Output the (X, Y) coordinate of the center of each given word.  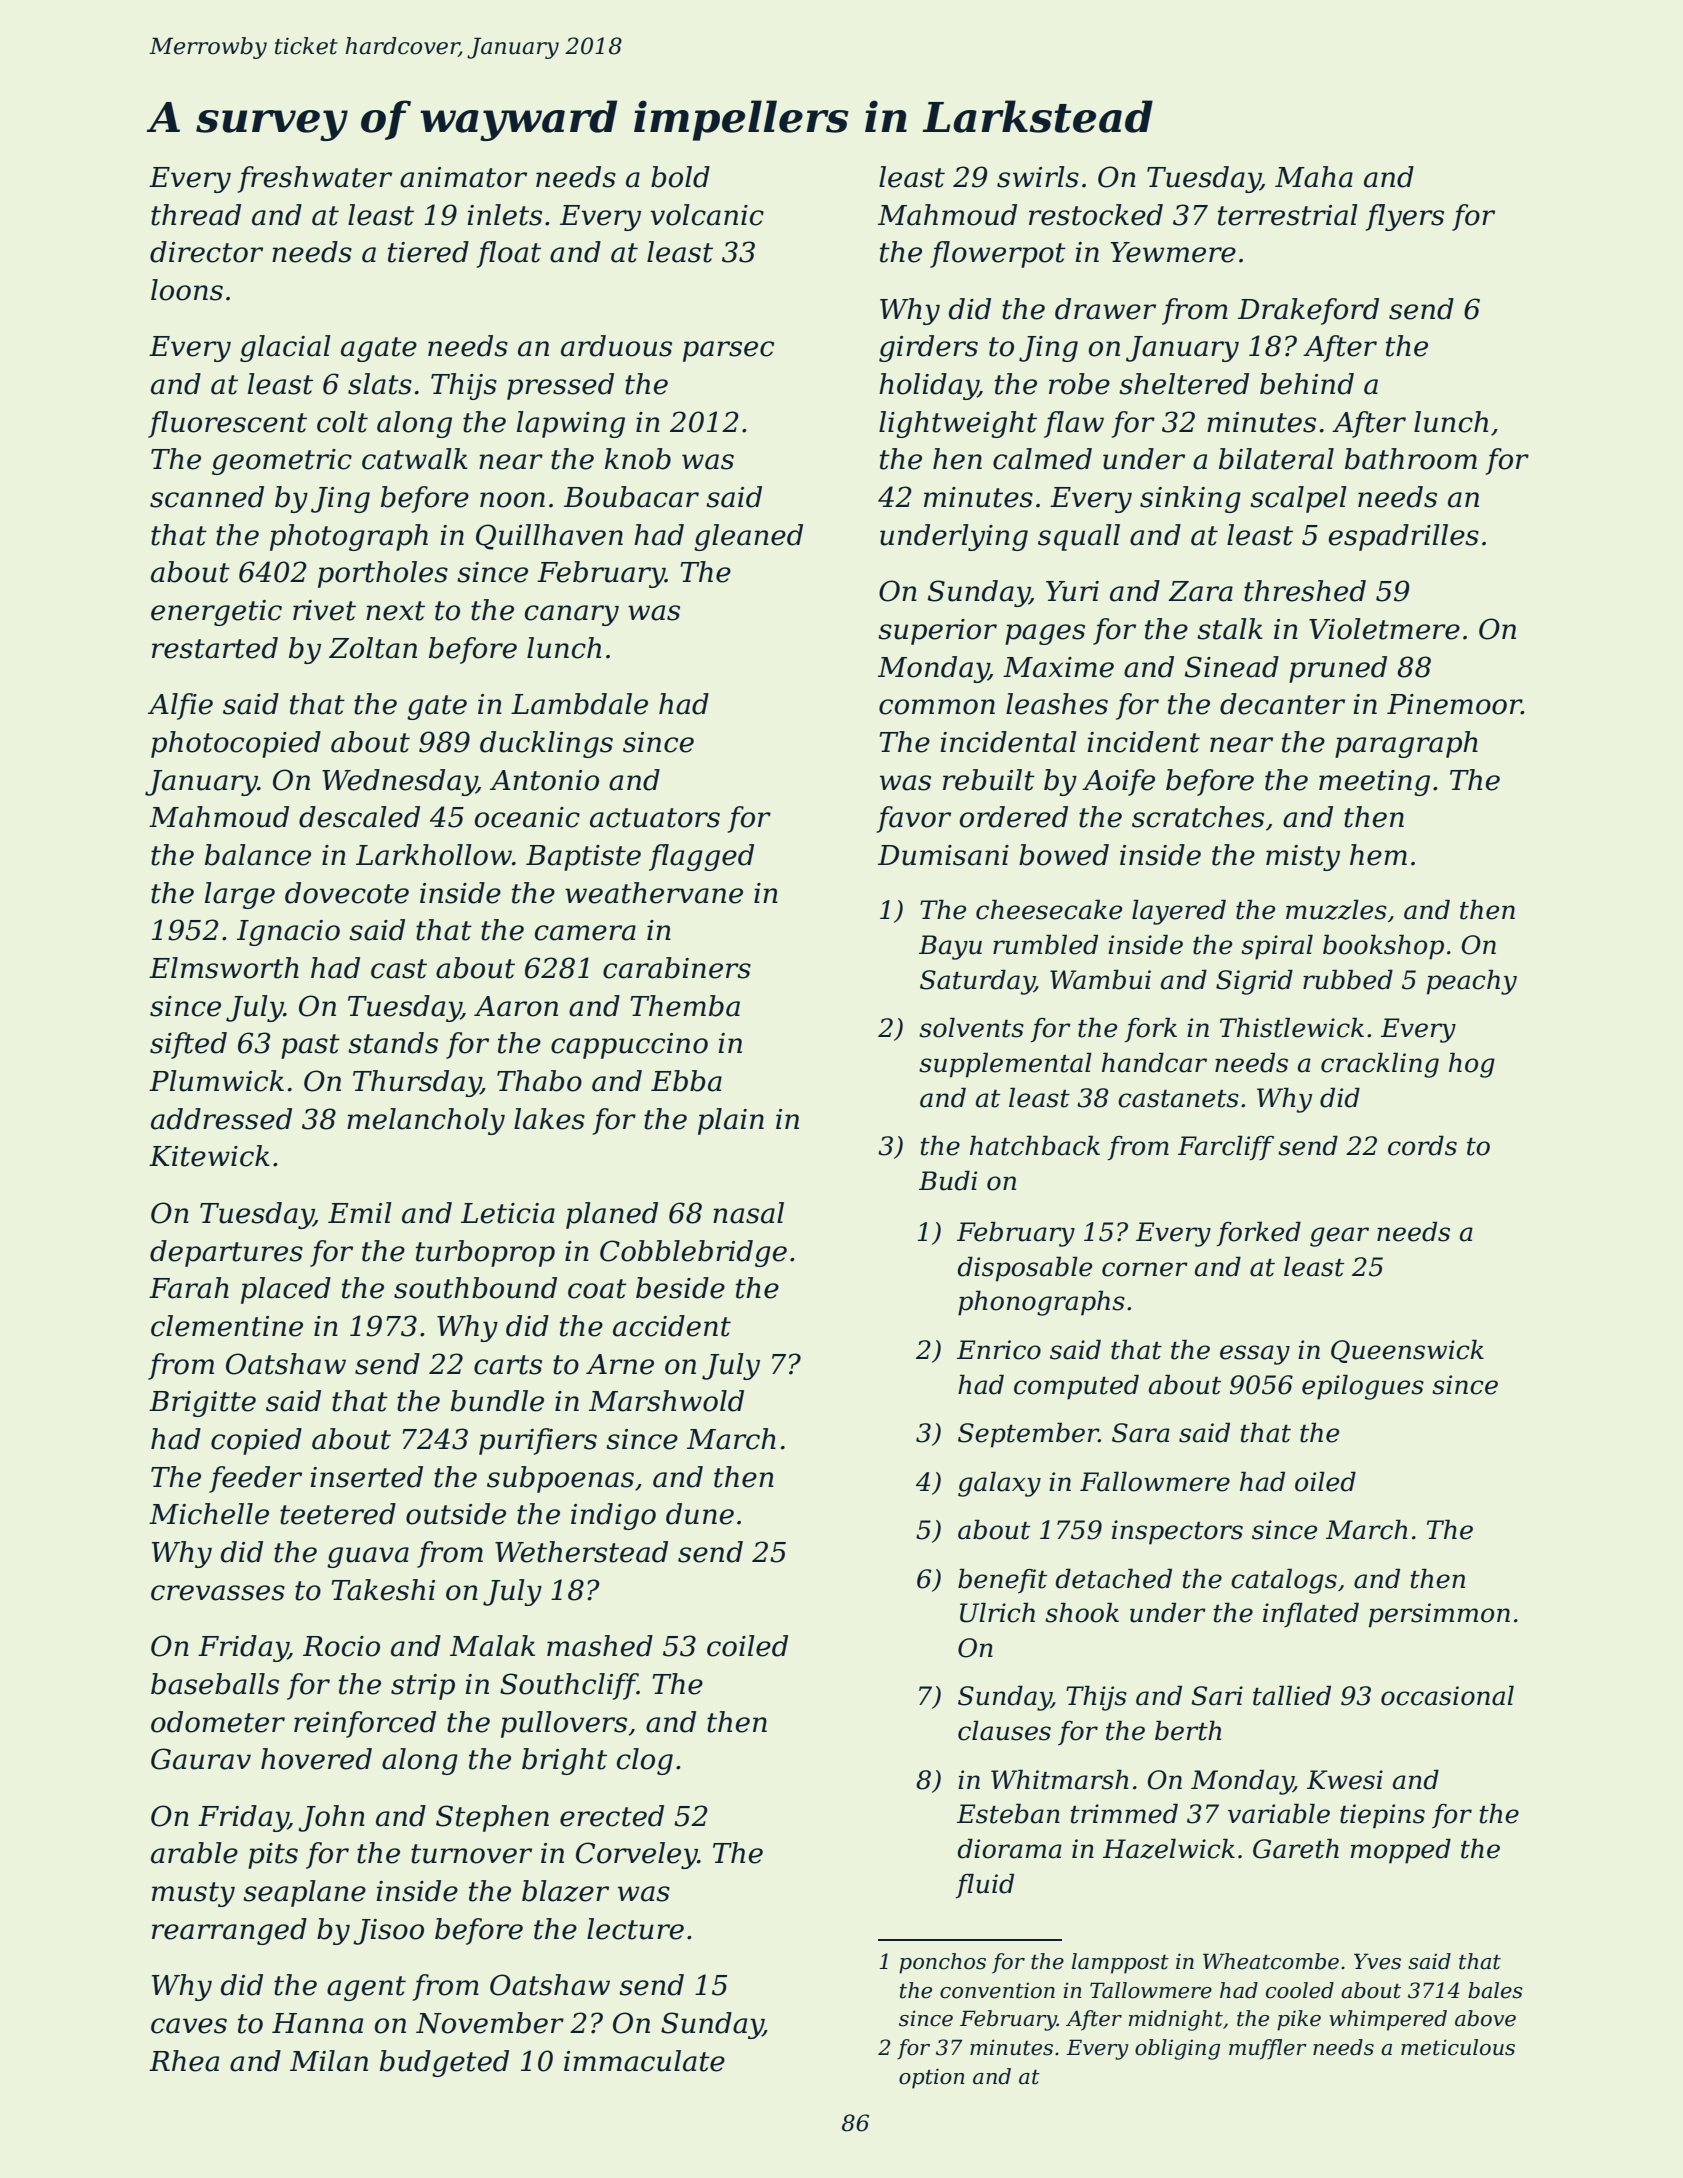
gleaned (748, 537)
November (490, 2023)
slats (380, 384)
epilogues (1363, 1387)
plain (731, 1121)
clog (645, 1761)
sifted (188, 1045)
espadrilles (1404, 537)
